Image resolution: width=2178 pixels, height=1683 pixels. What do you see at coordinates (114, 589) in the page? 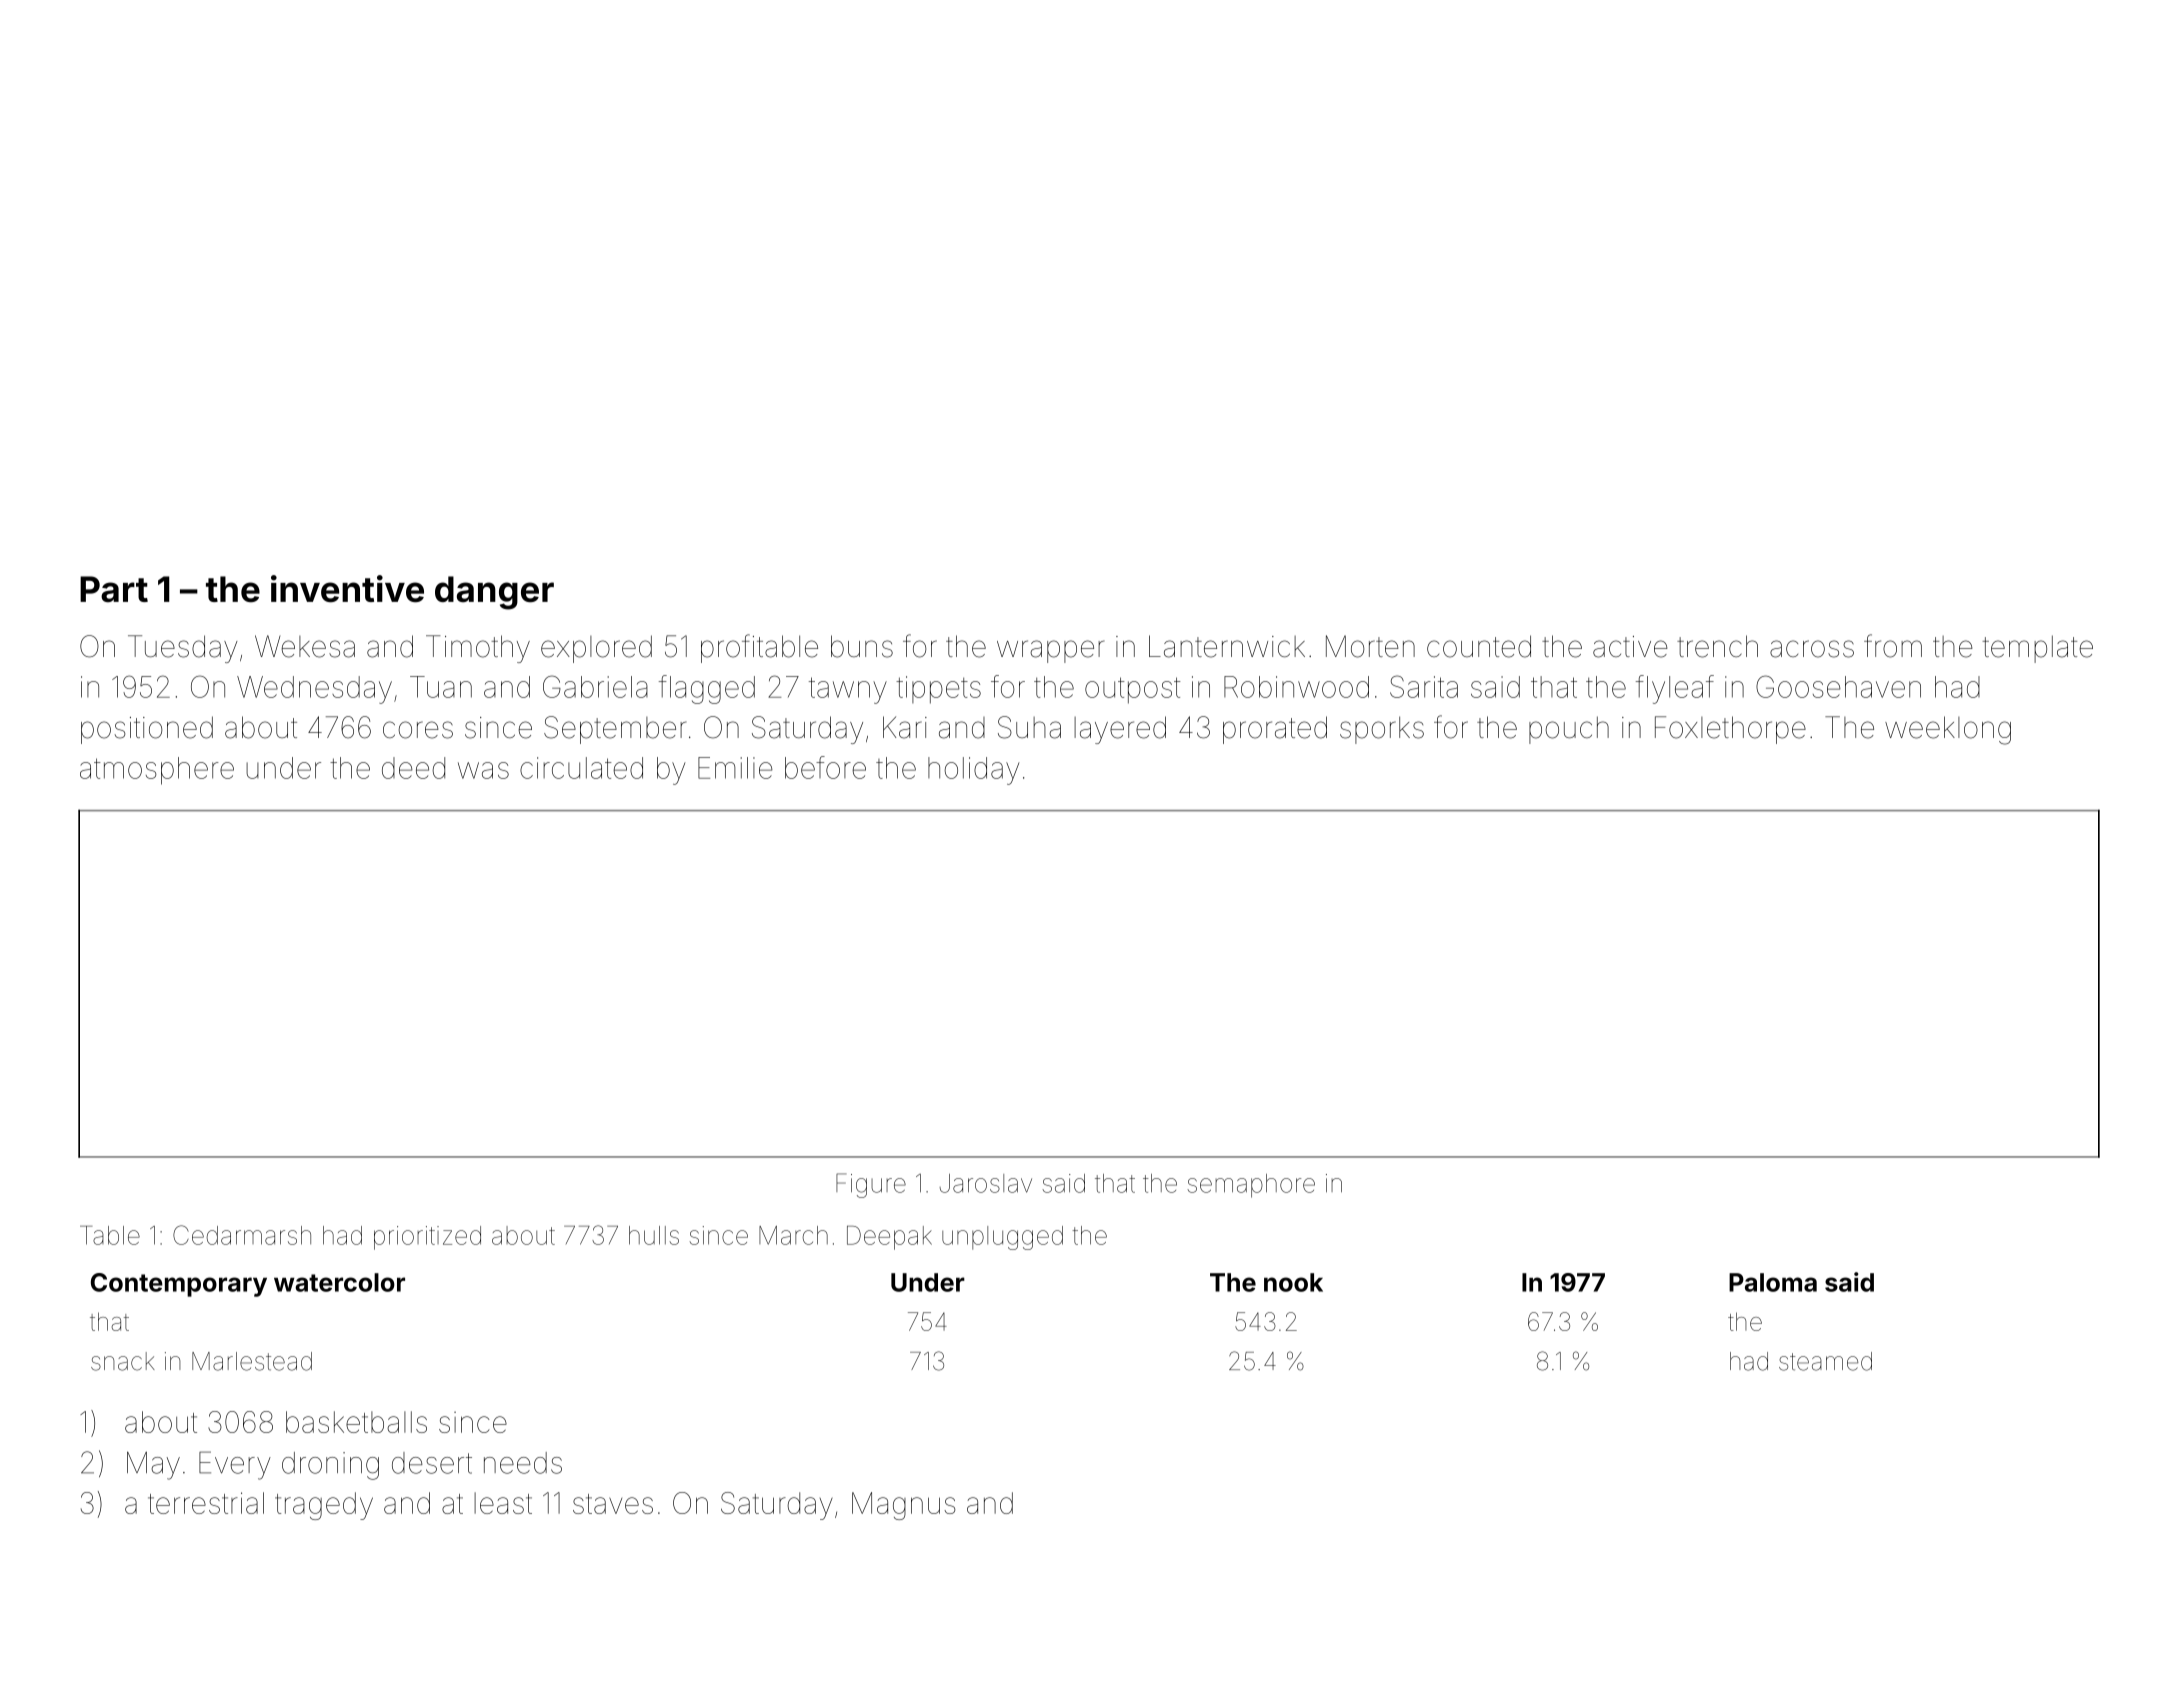
I see `Part` at bounding box center [114, 589].
